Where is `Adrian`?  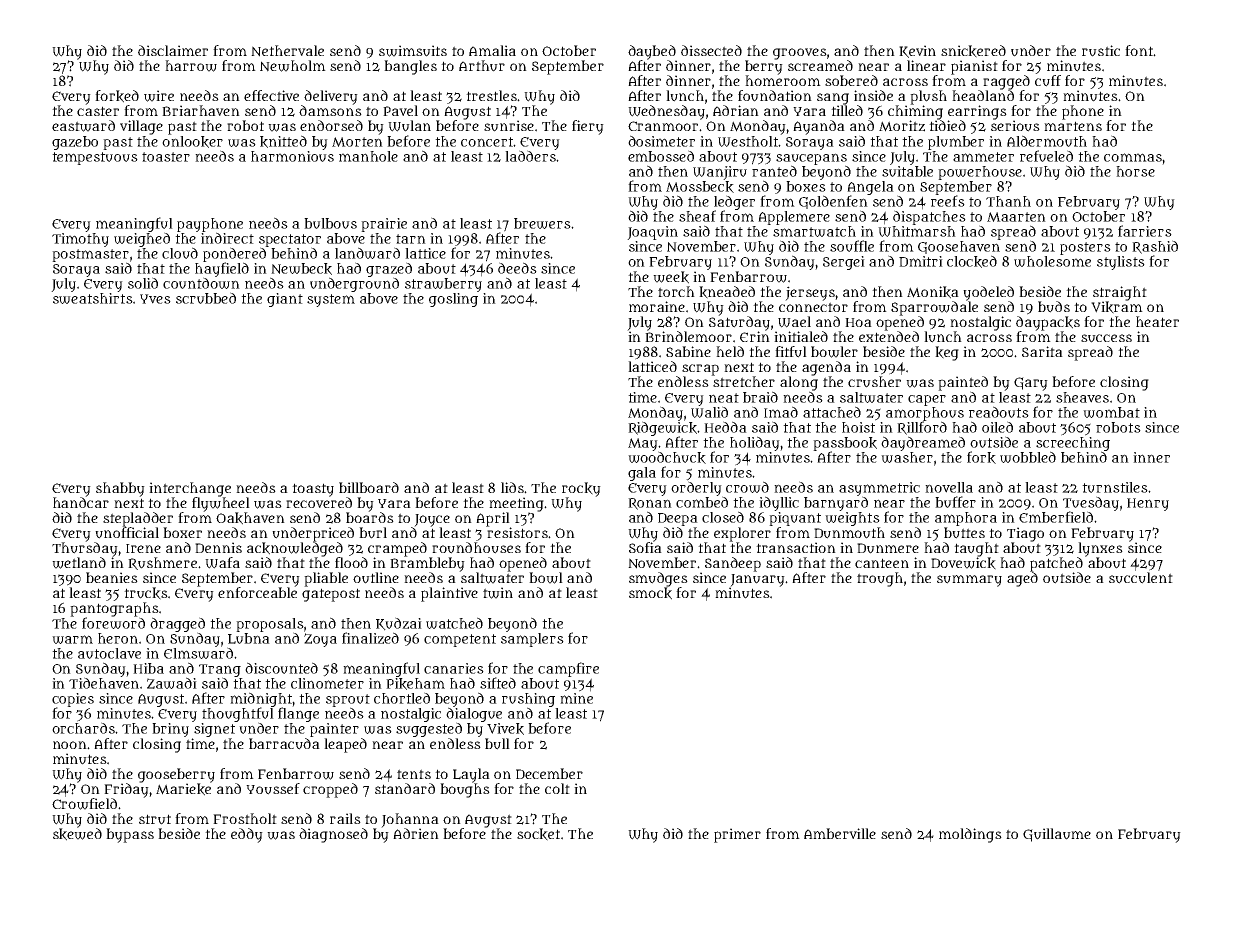
Adrian is located at coordinates (736, 110).
